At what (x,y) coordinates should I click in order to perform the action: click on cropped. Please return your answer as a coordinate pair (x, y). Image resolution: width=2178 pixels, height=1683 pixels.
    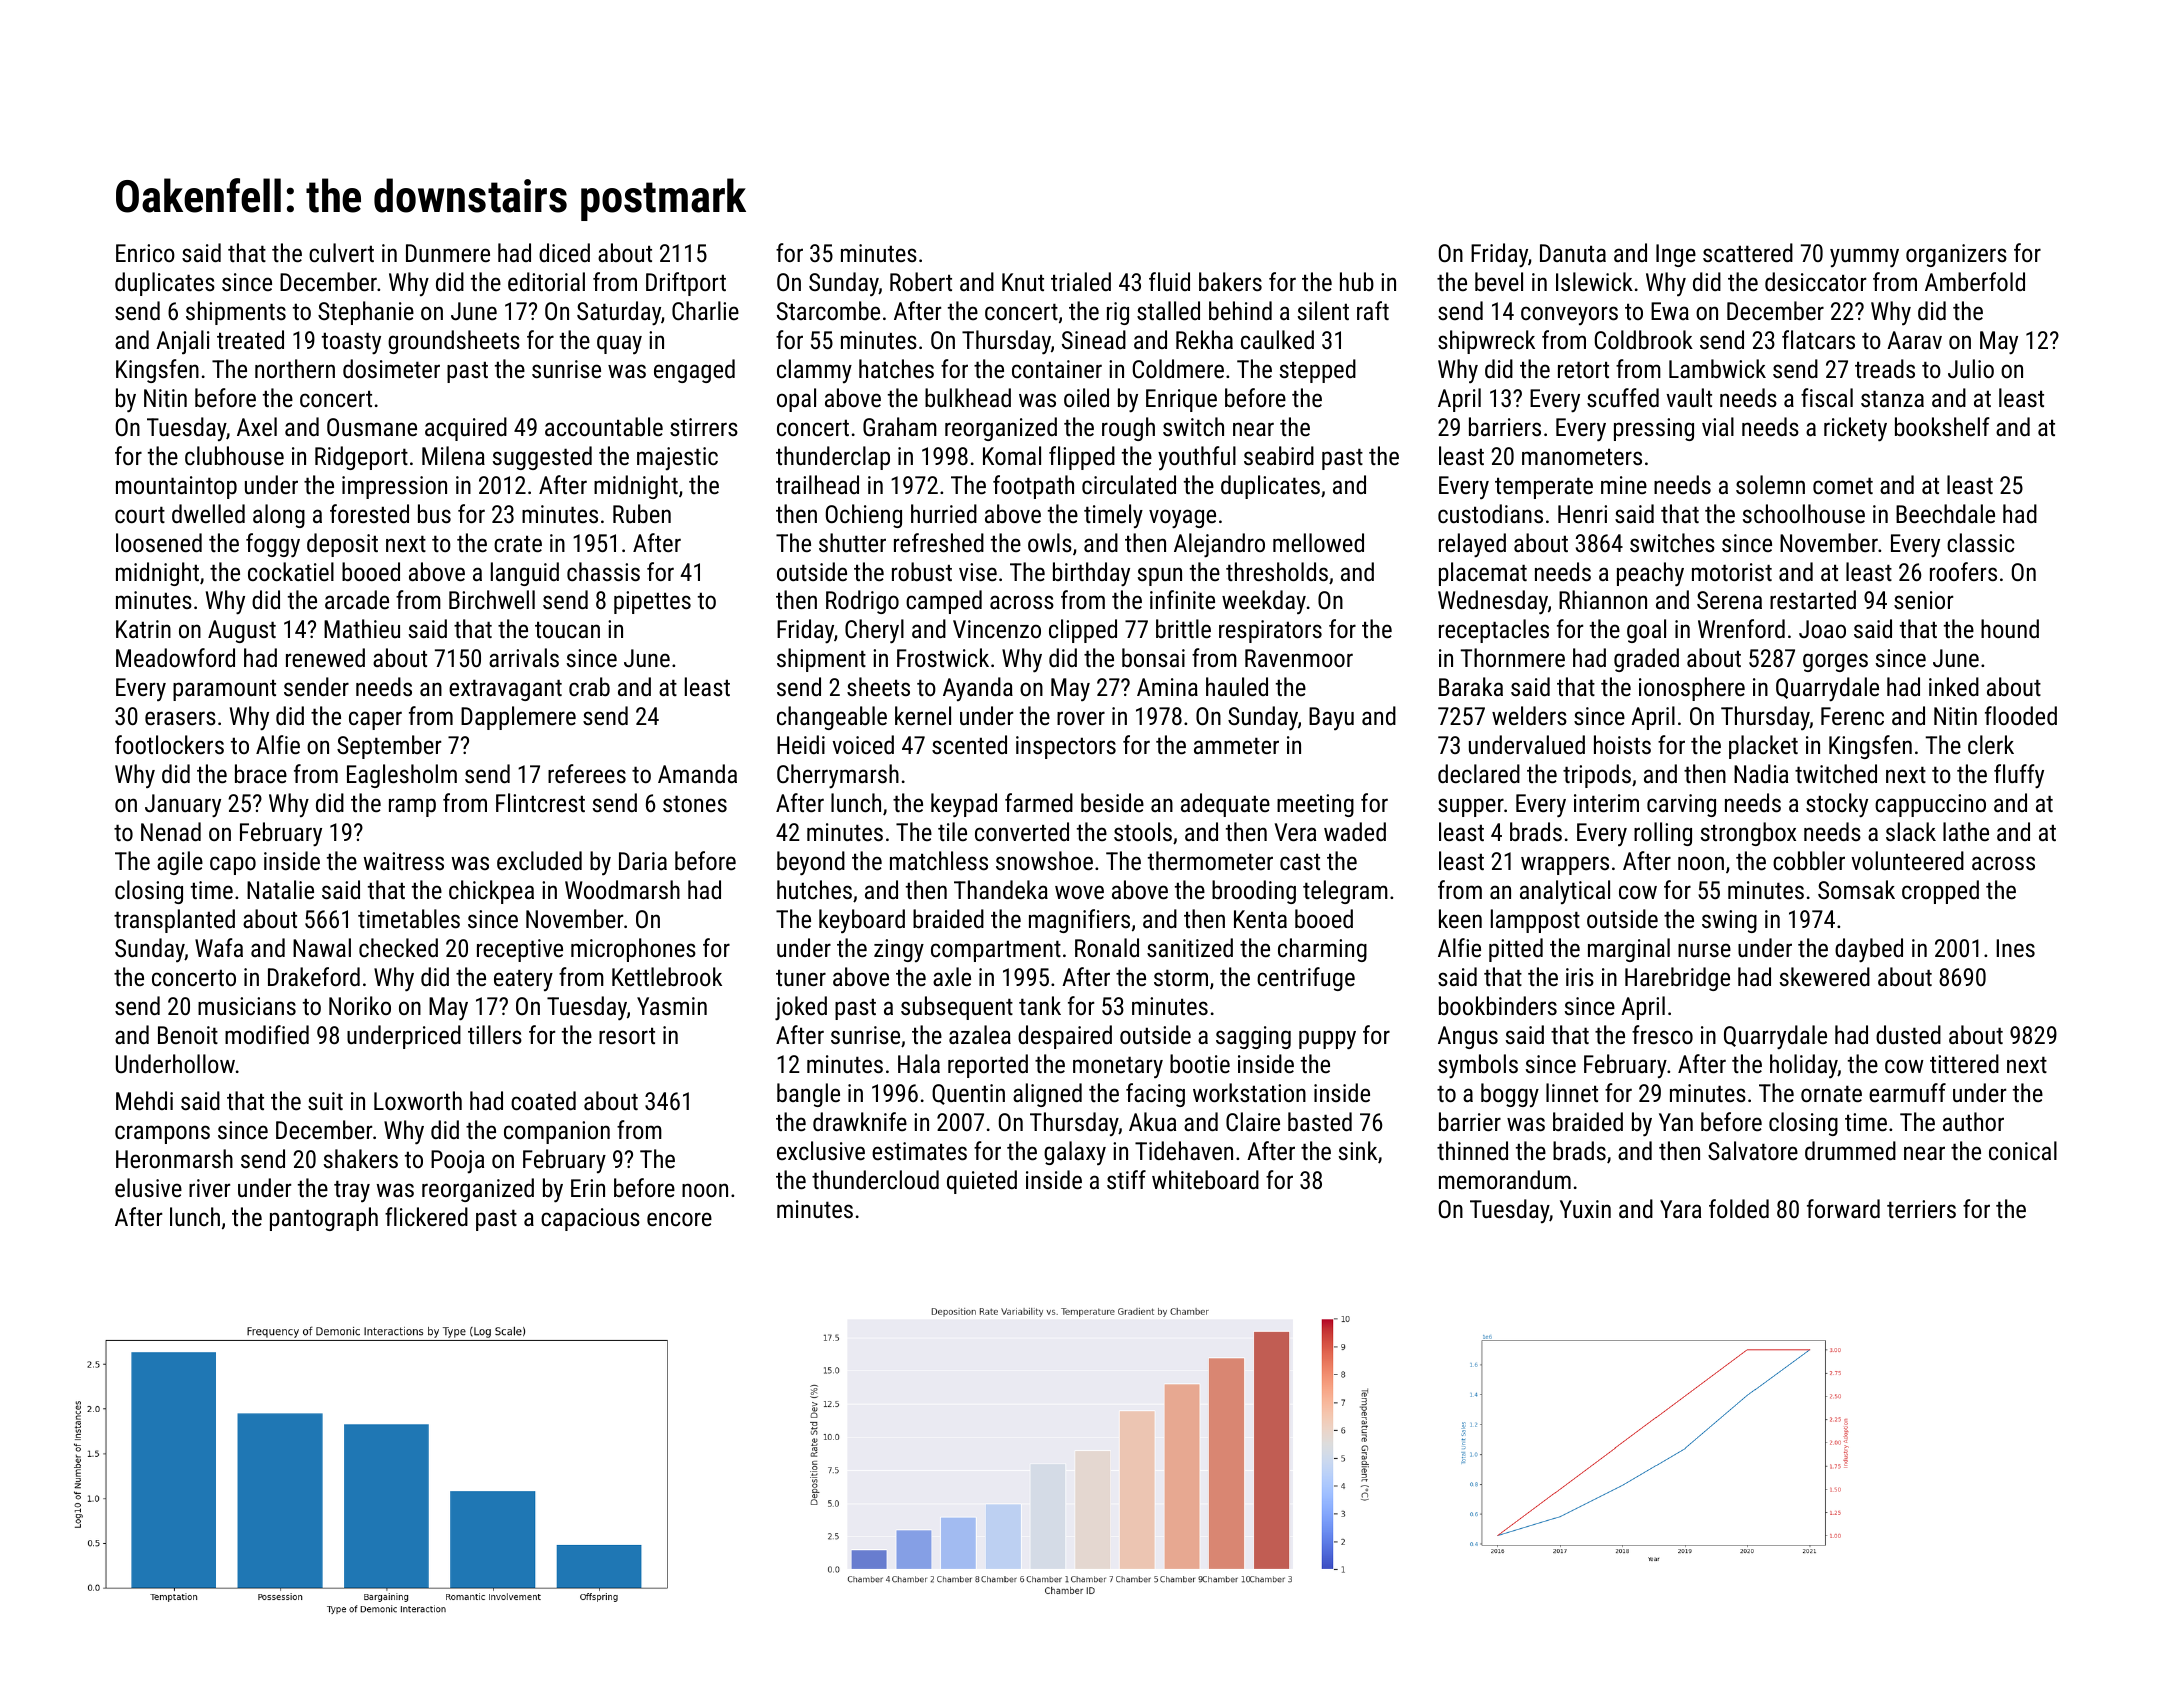
    Looking at the image, I should click on (1940, 892).
